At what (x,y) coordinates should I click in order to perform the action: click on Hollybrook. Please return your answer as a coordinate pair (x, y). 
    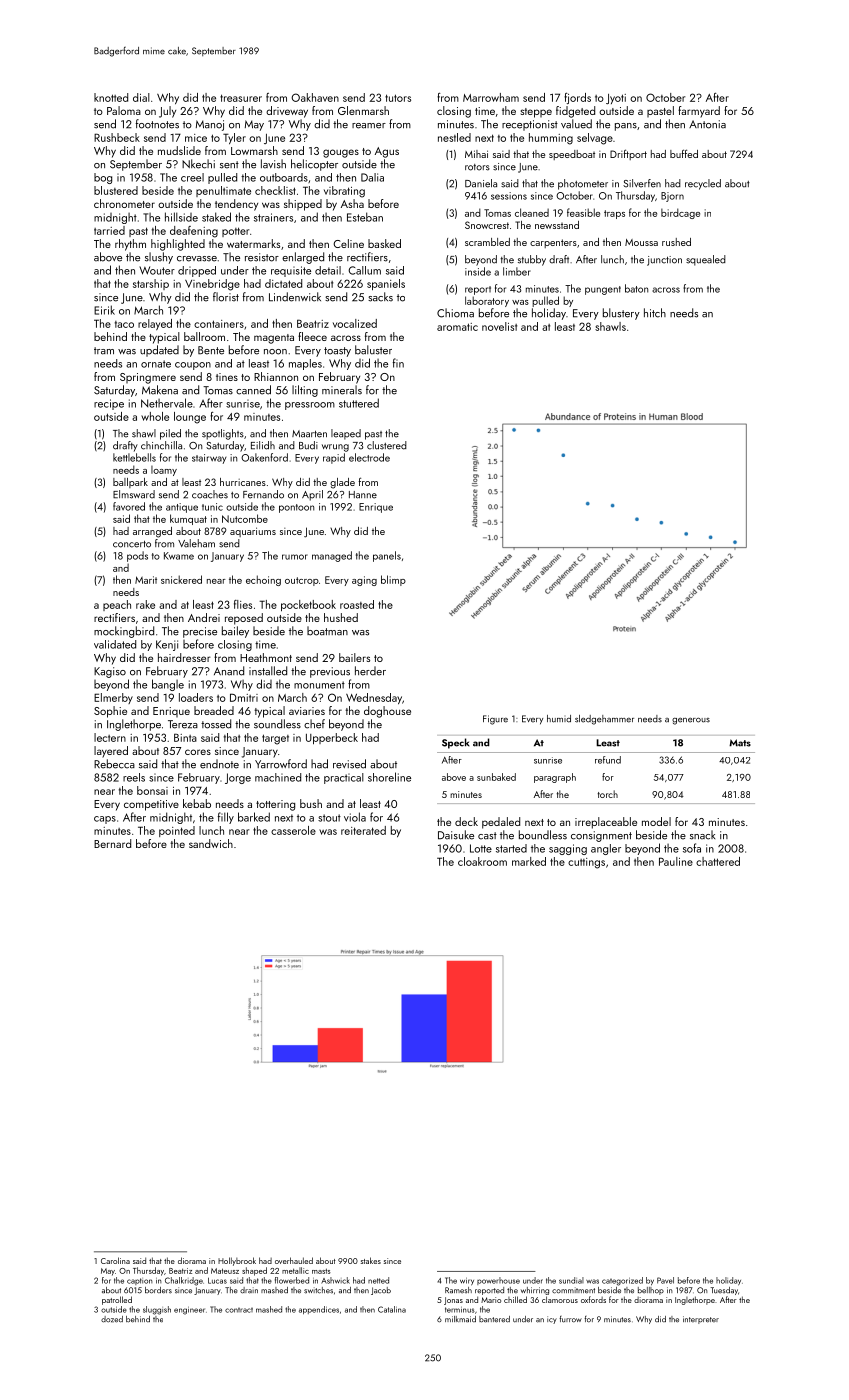
    Looking at the image, I should click on (237, 1261).
